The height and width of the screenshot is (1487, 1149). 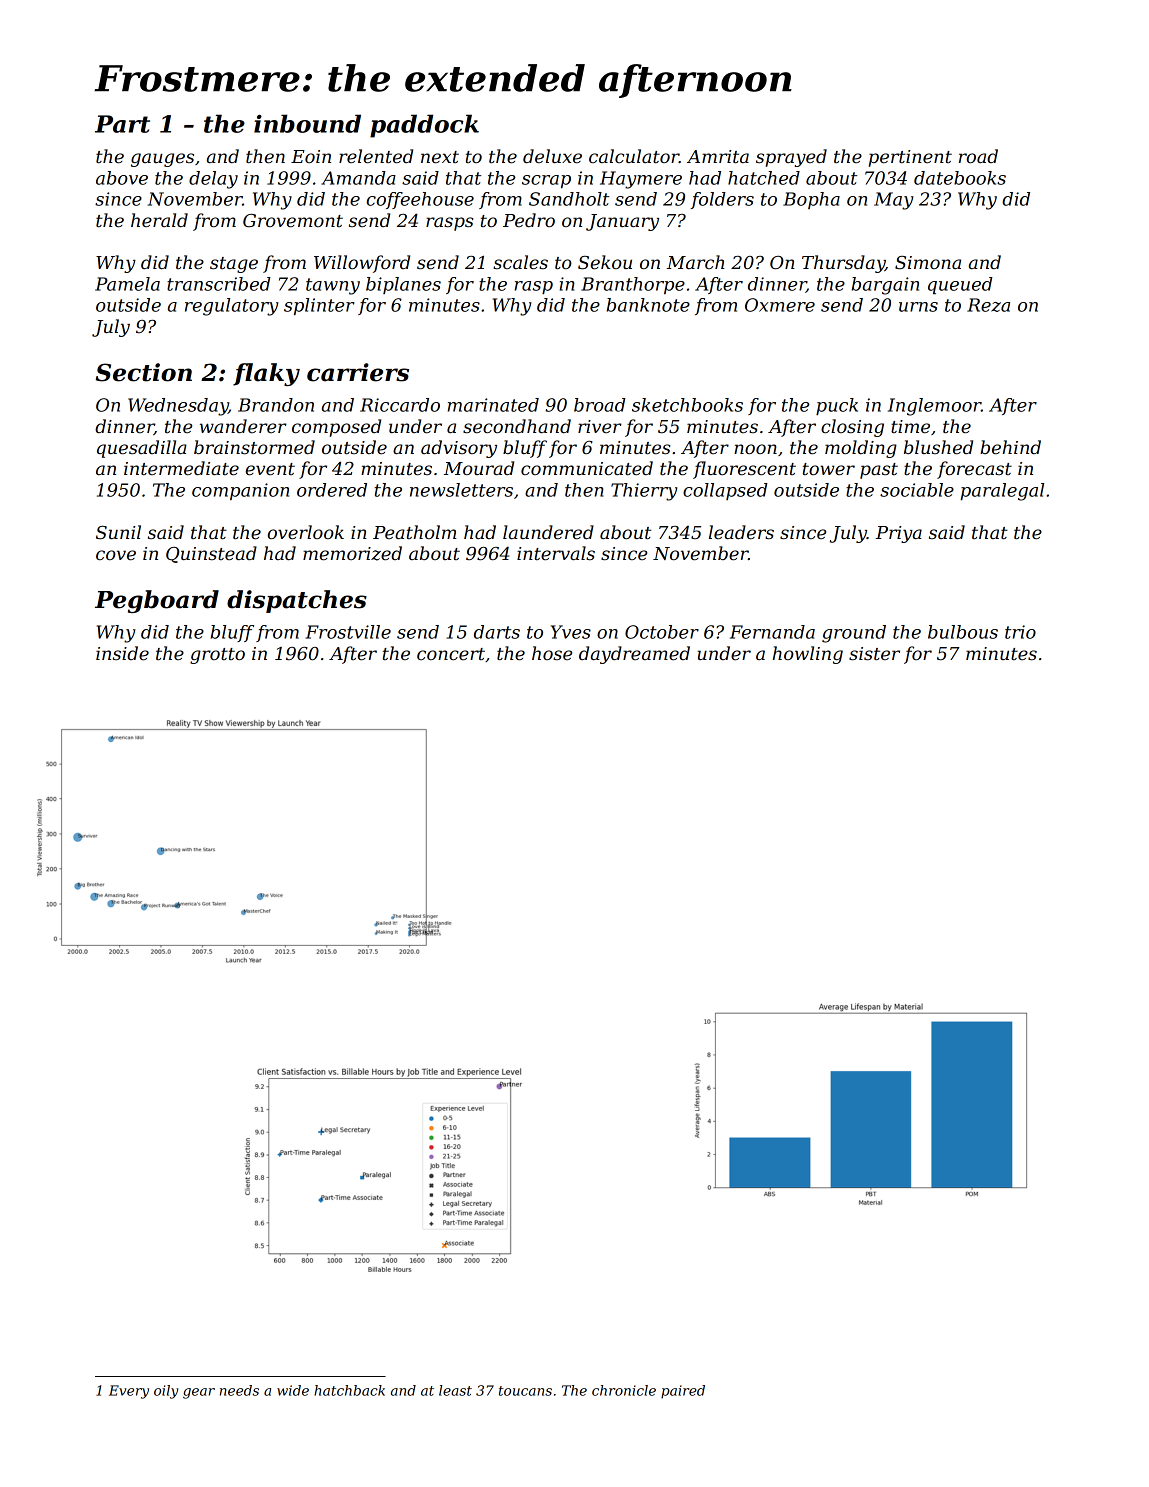 What do you see at coordinates (988, 305) in the screenshot?
I see `Reza` at bounding box center [988, 305].
